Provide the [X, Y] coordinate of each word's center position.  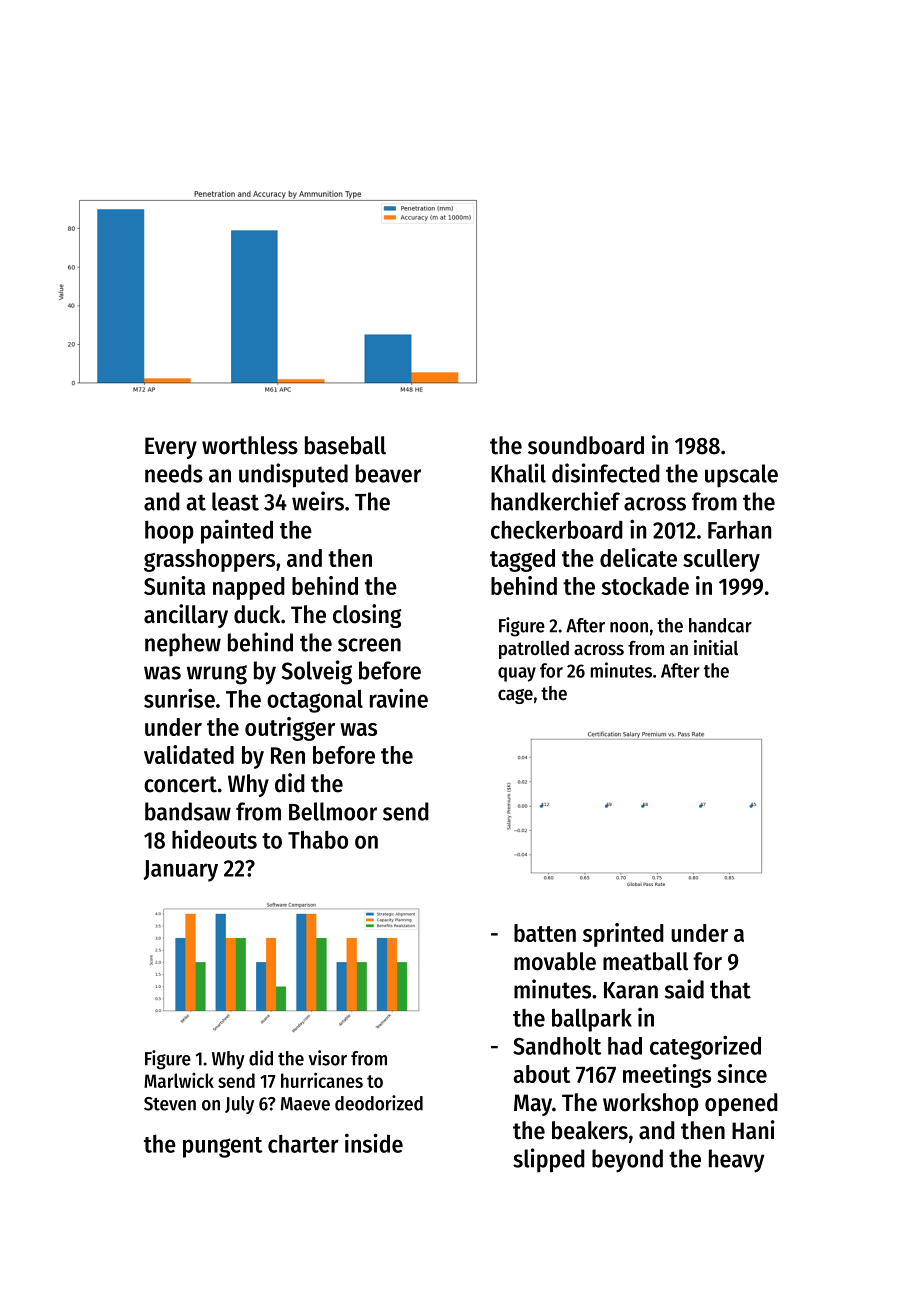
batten [545, 933]
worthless [250, 445]
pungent [222, 1147]
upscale [741, 476]
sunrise [179, 698]
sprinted [623, 935]
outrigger [290, 729]
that [730, 989]
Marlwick [179, 1080]
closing [367, 616]
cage [515, 696]
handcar [720, 625]
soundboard [586, 445]
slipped [549, 1160]
